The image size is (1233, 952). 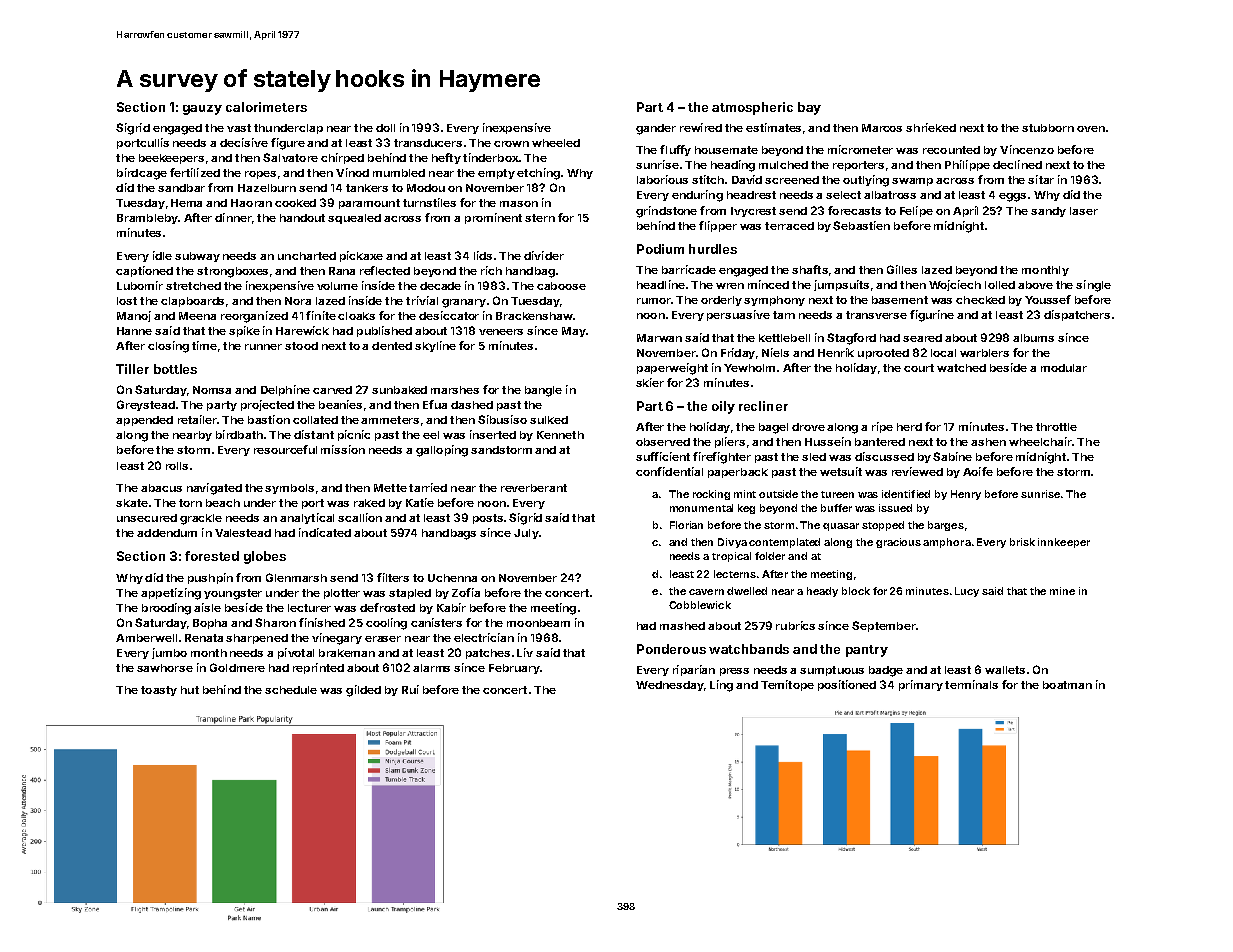 What do you see at coordinates (726, 150) in the image?
I see `housemate` at bounding box center [726, 150].
